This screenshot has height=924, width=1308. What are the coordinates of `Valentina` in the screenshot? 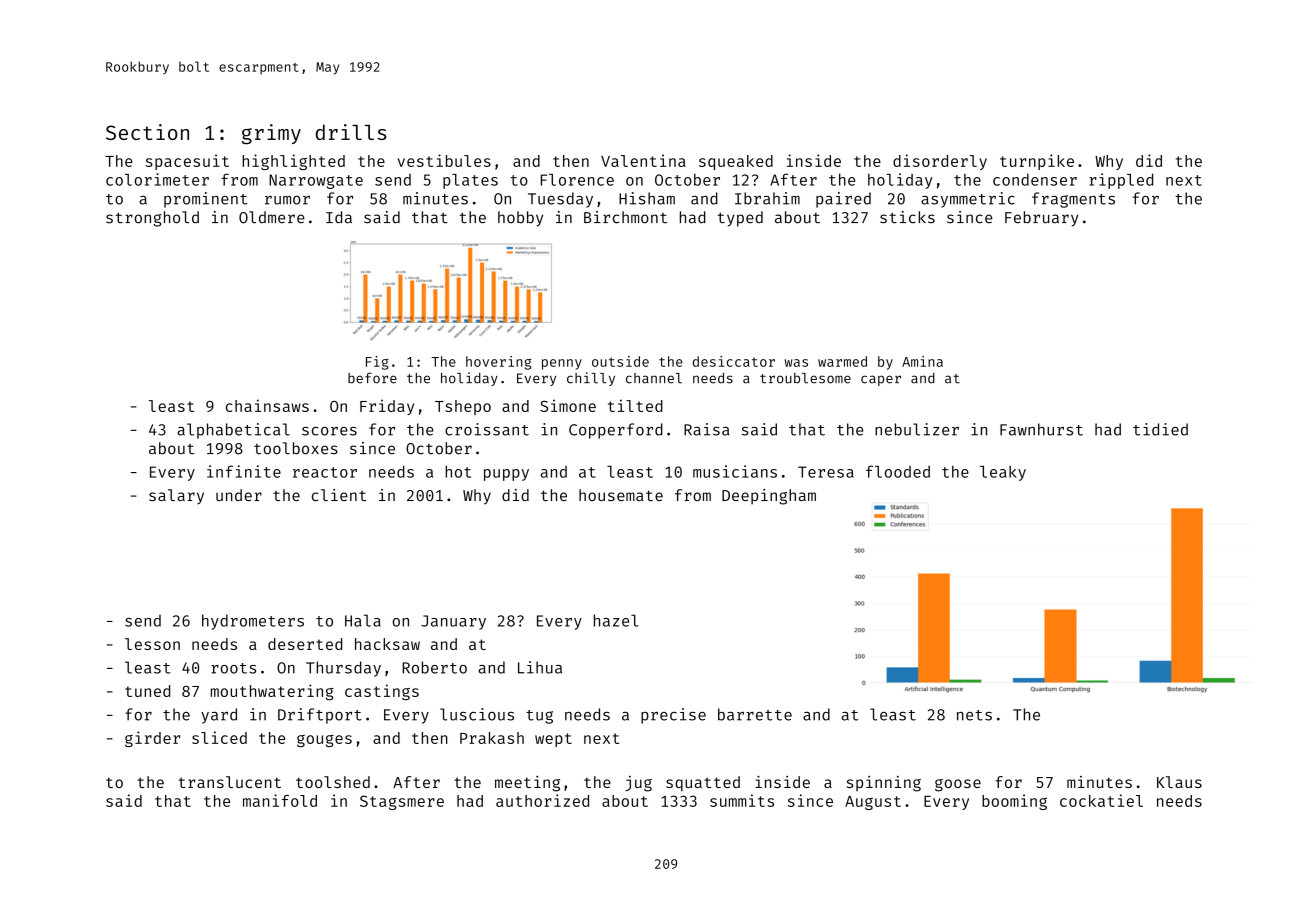 It's located at (643, 160).
